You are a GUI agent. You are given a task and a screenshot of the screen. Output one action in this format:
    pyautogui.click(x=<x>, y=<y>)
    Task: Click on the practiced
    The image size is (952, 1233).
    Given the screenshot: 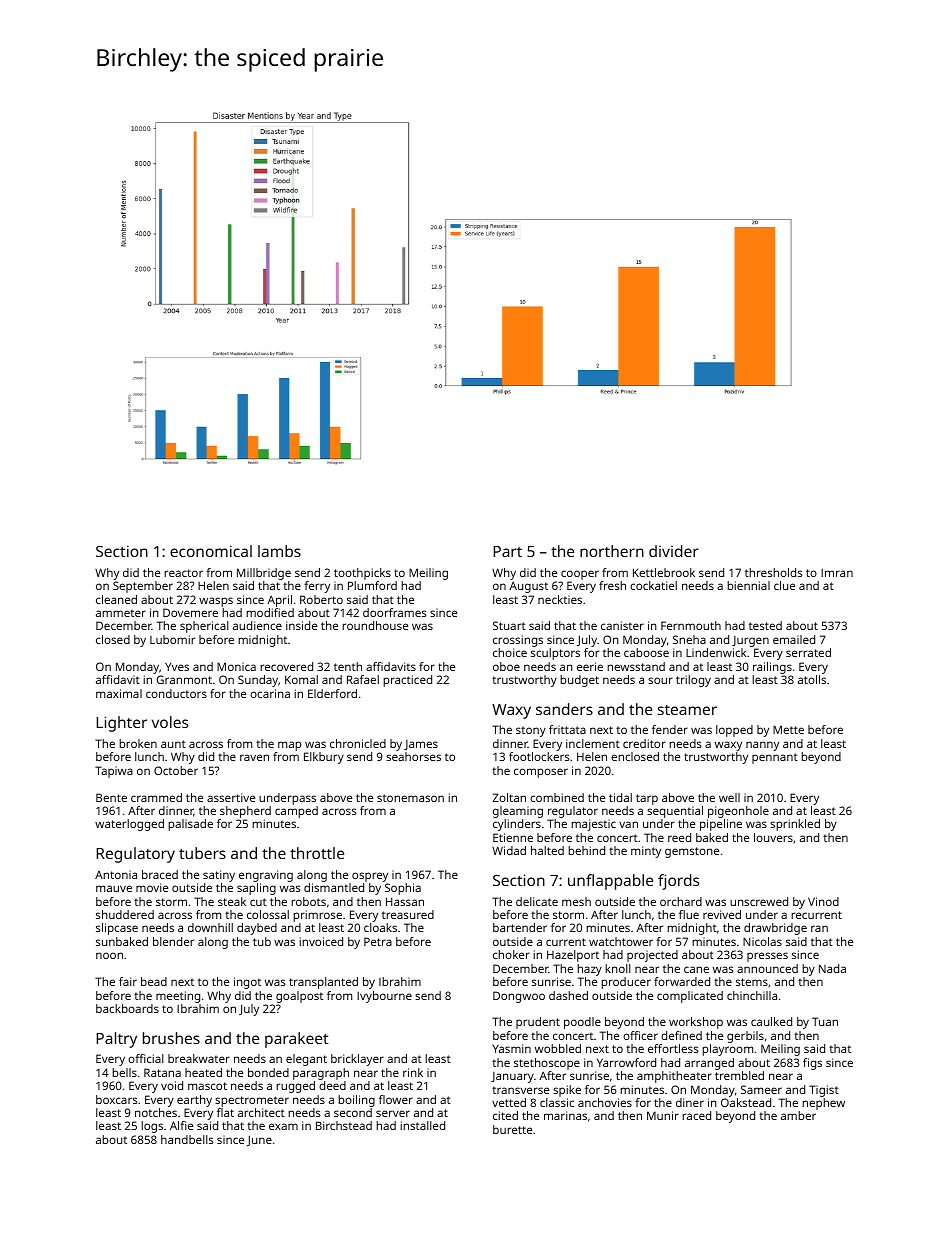 What is the action you would take?
    pyautogui.click(x=407, y=681)
